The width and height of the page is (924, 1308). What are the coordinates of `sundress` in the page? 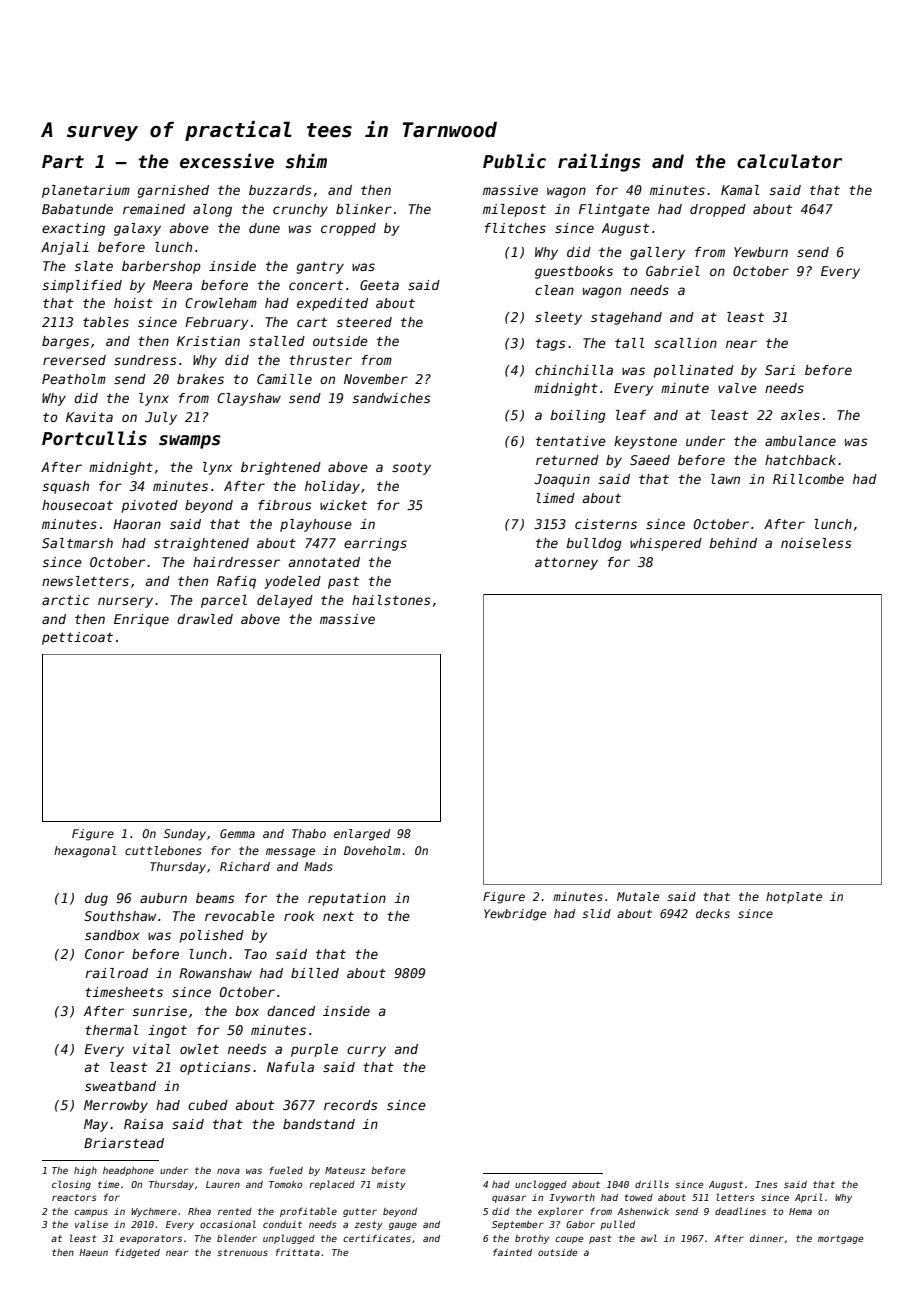 It's located at (145, 360).
